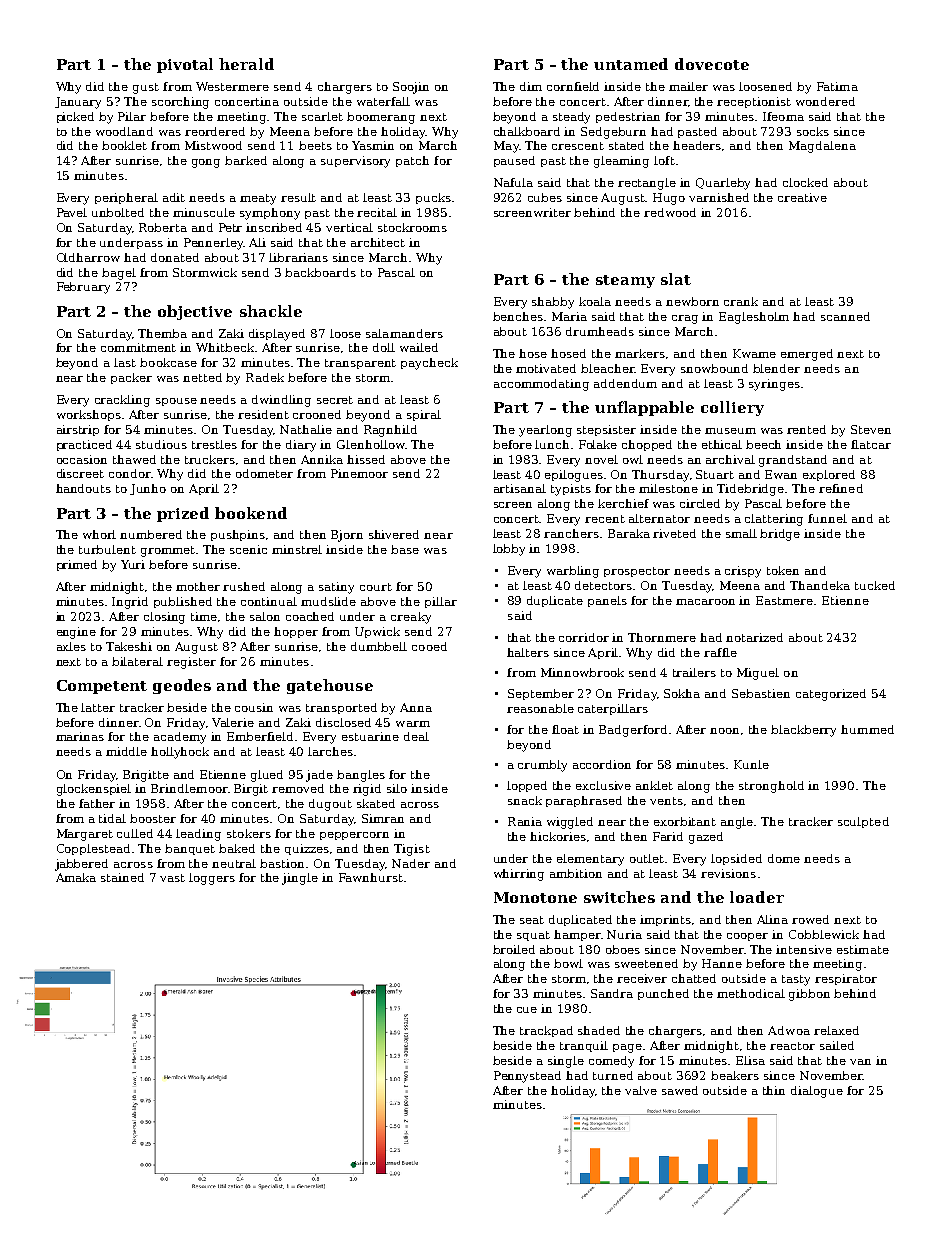 This document has height=1233, width=952. Describe the element at coordinates (802, 197) in the document. I see `creative` at that location.
